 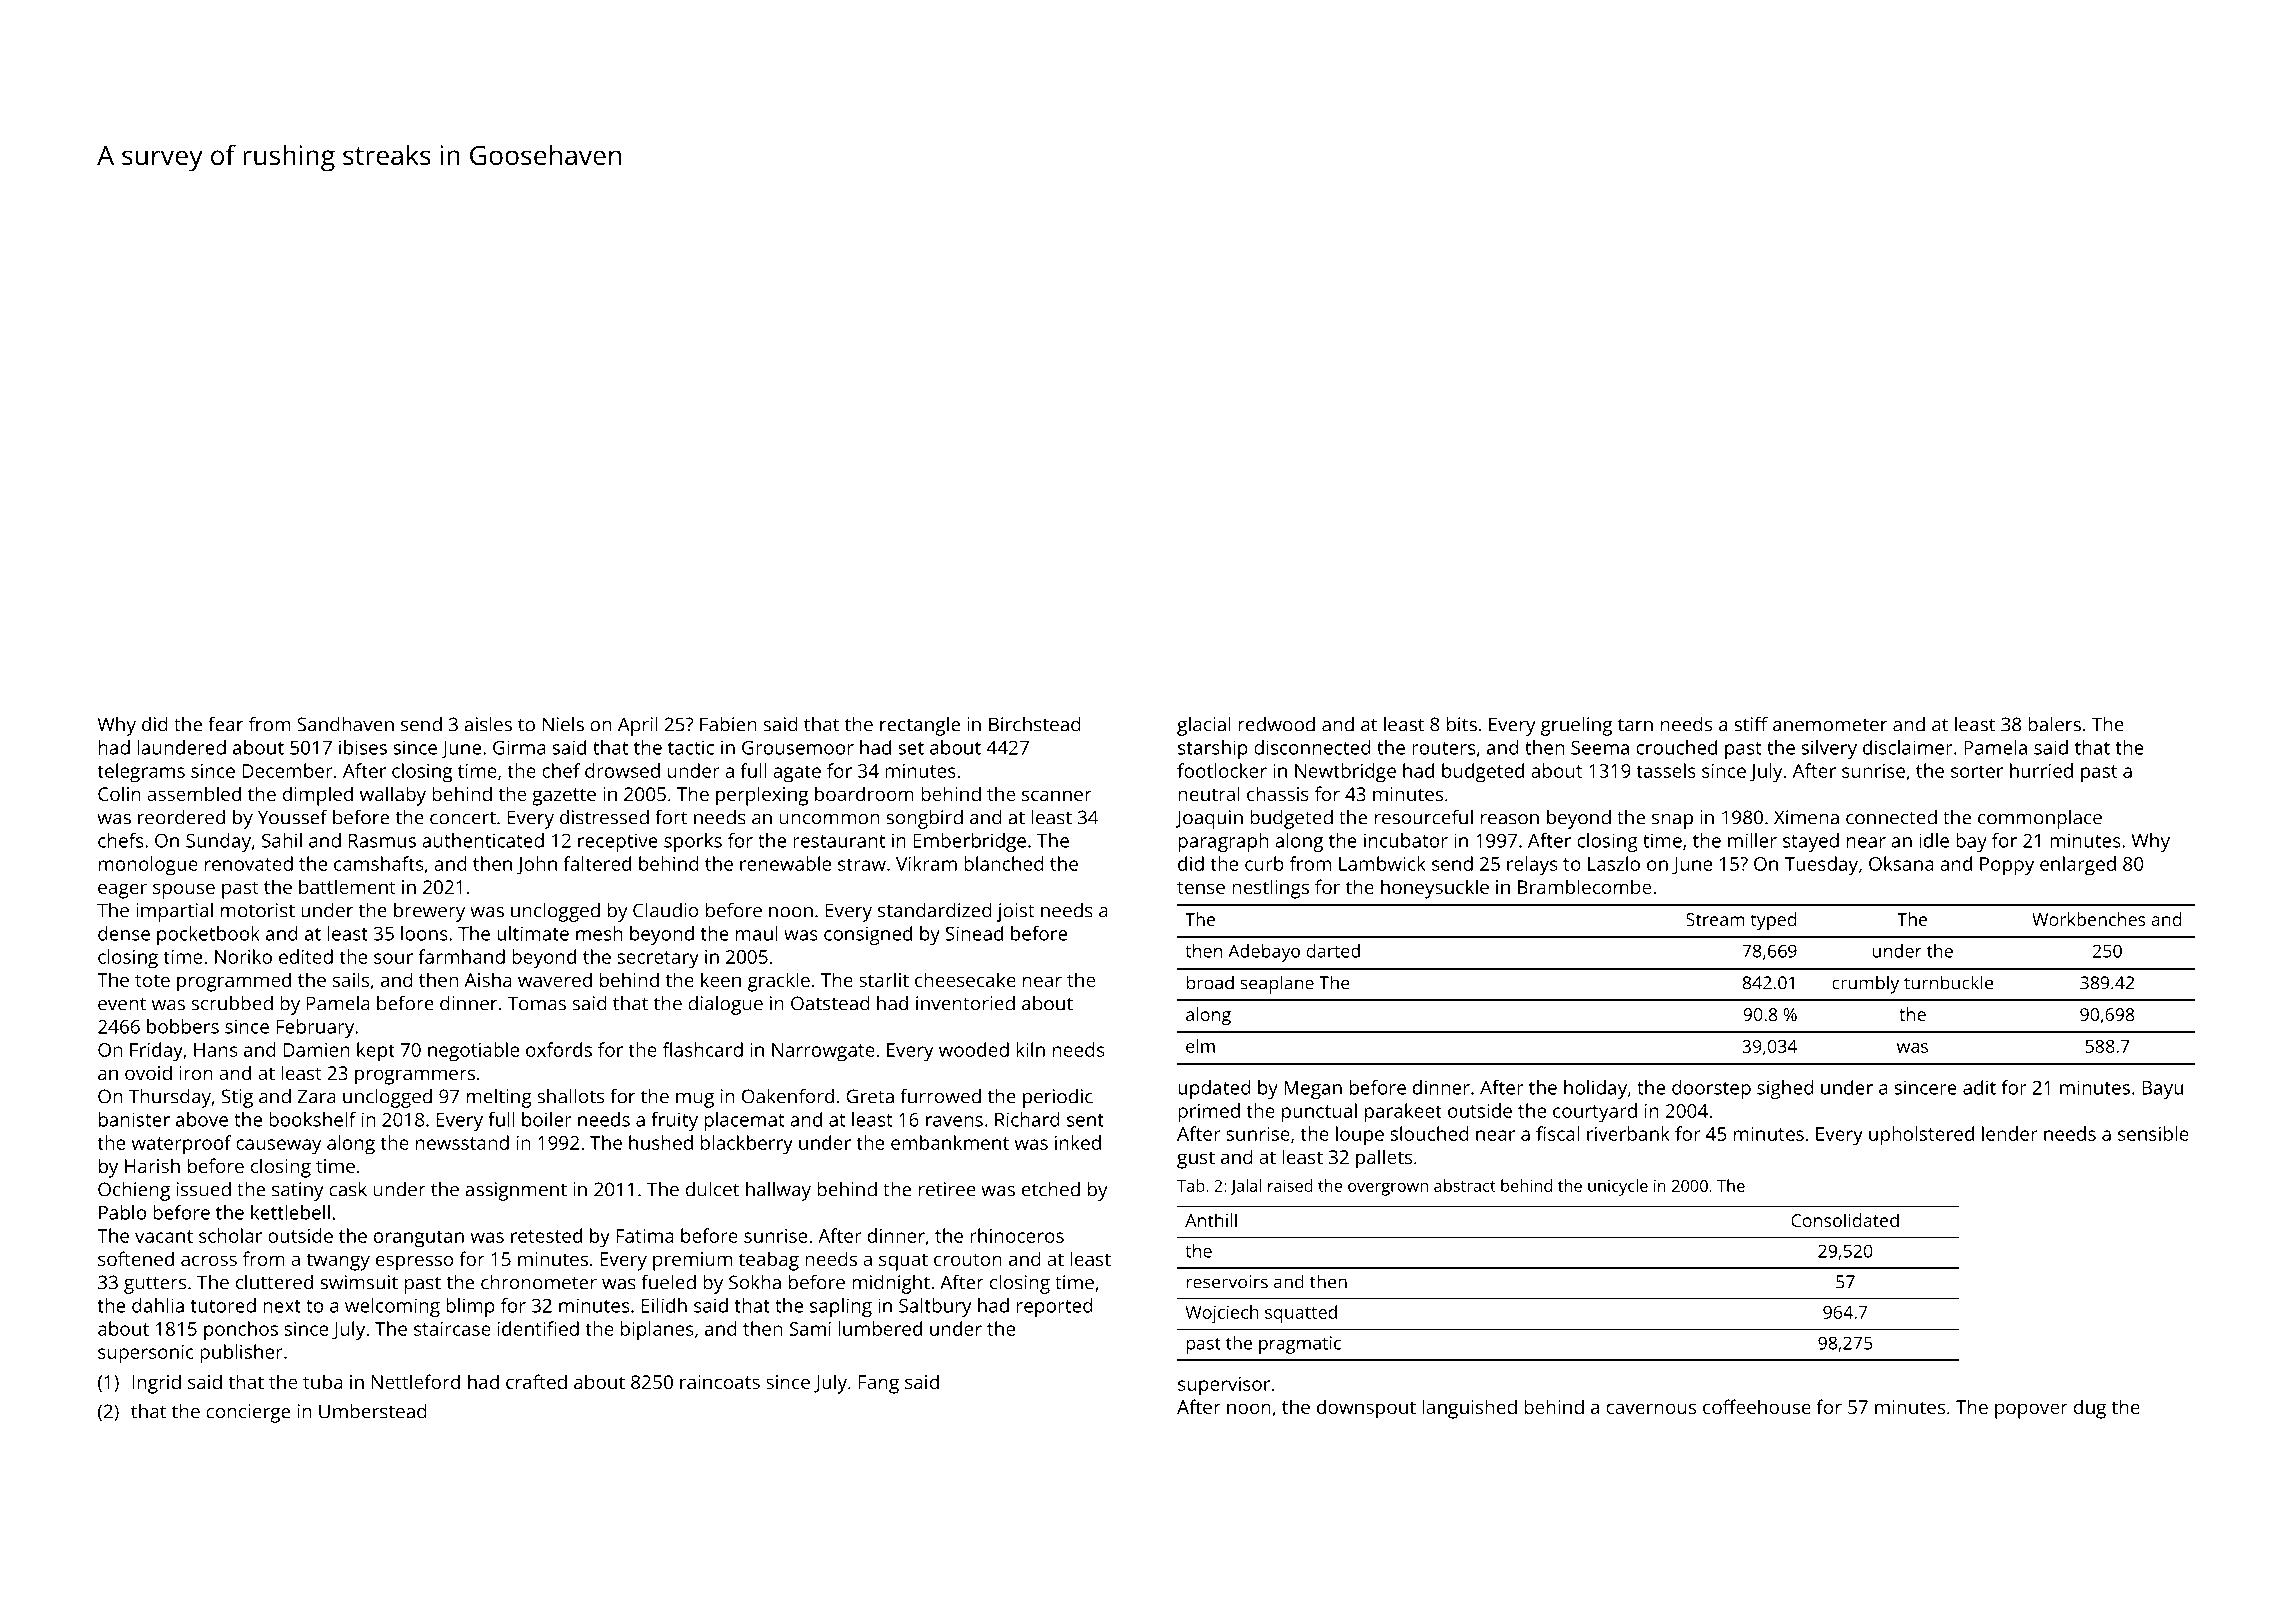 What do you see at coordinates (373, 1411) in the page?
I see `Umberstead` at bounding box center [373, 1411].
